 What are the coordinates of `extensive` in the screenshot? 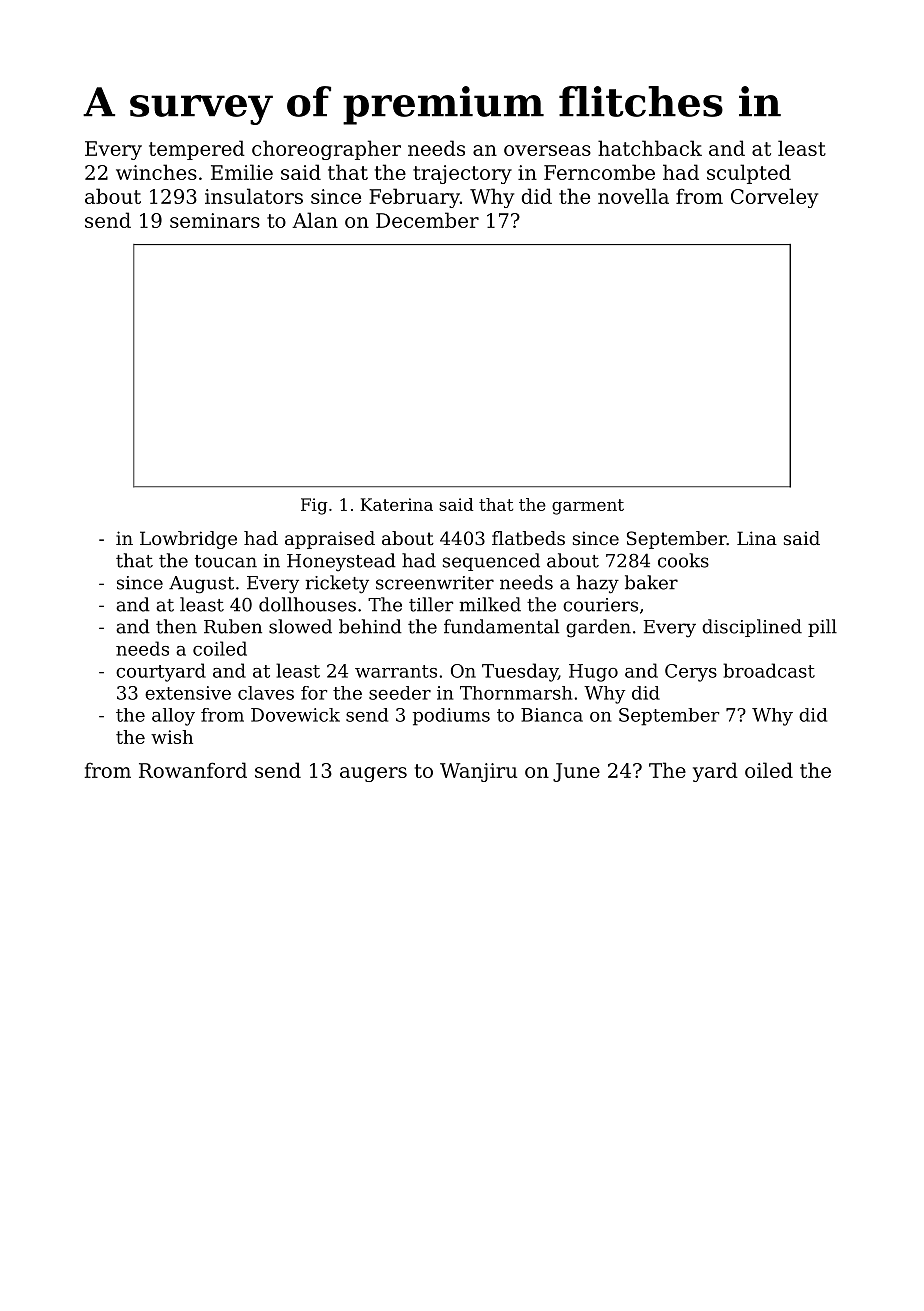 It's located at (188, 693).
